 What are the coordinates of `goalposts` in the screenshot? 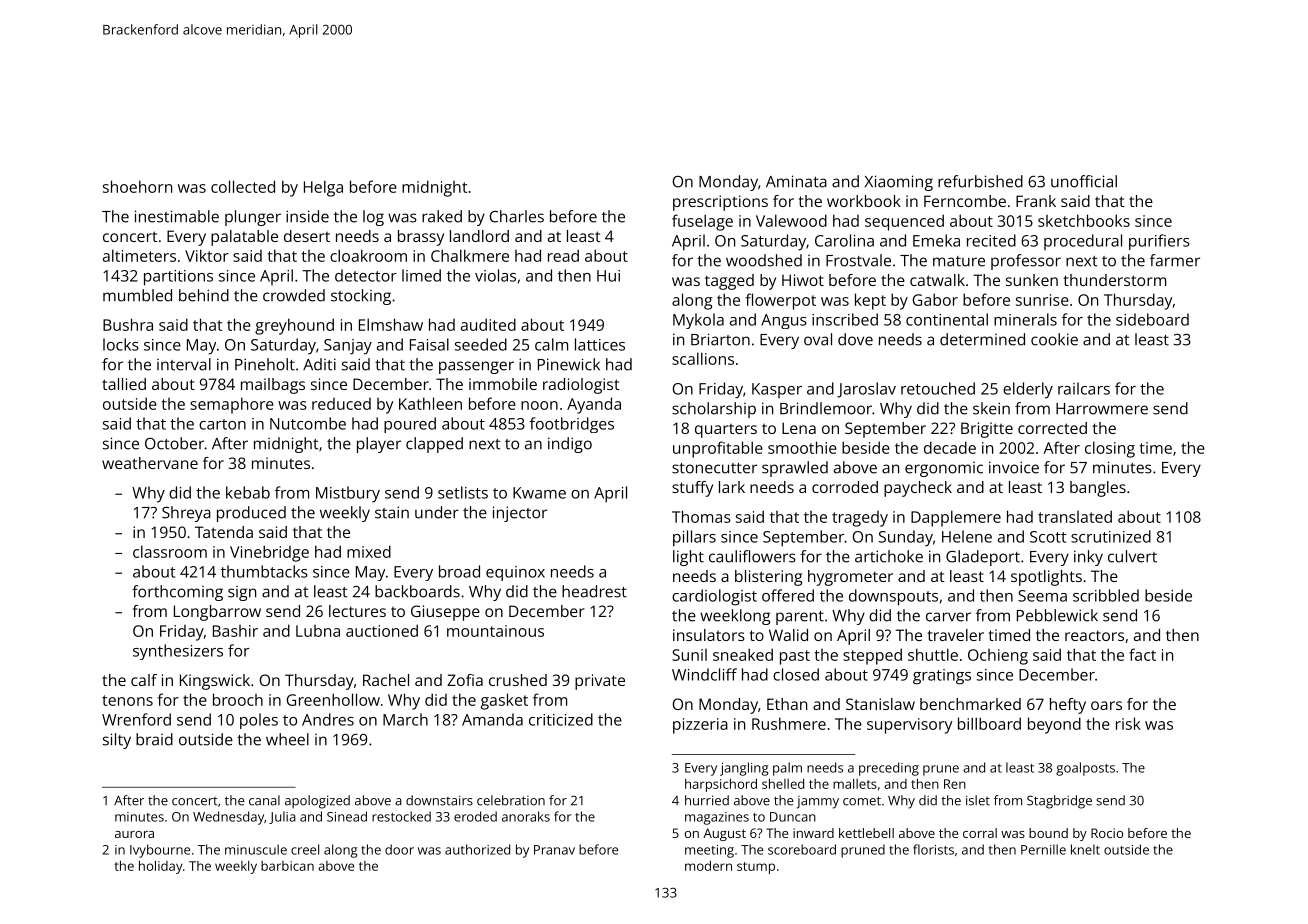 It's located at (1085, 769).
